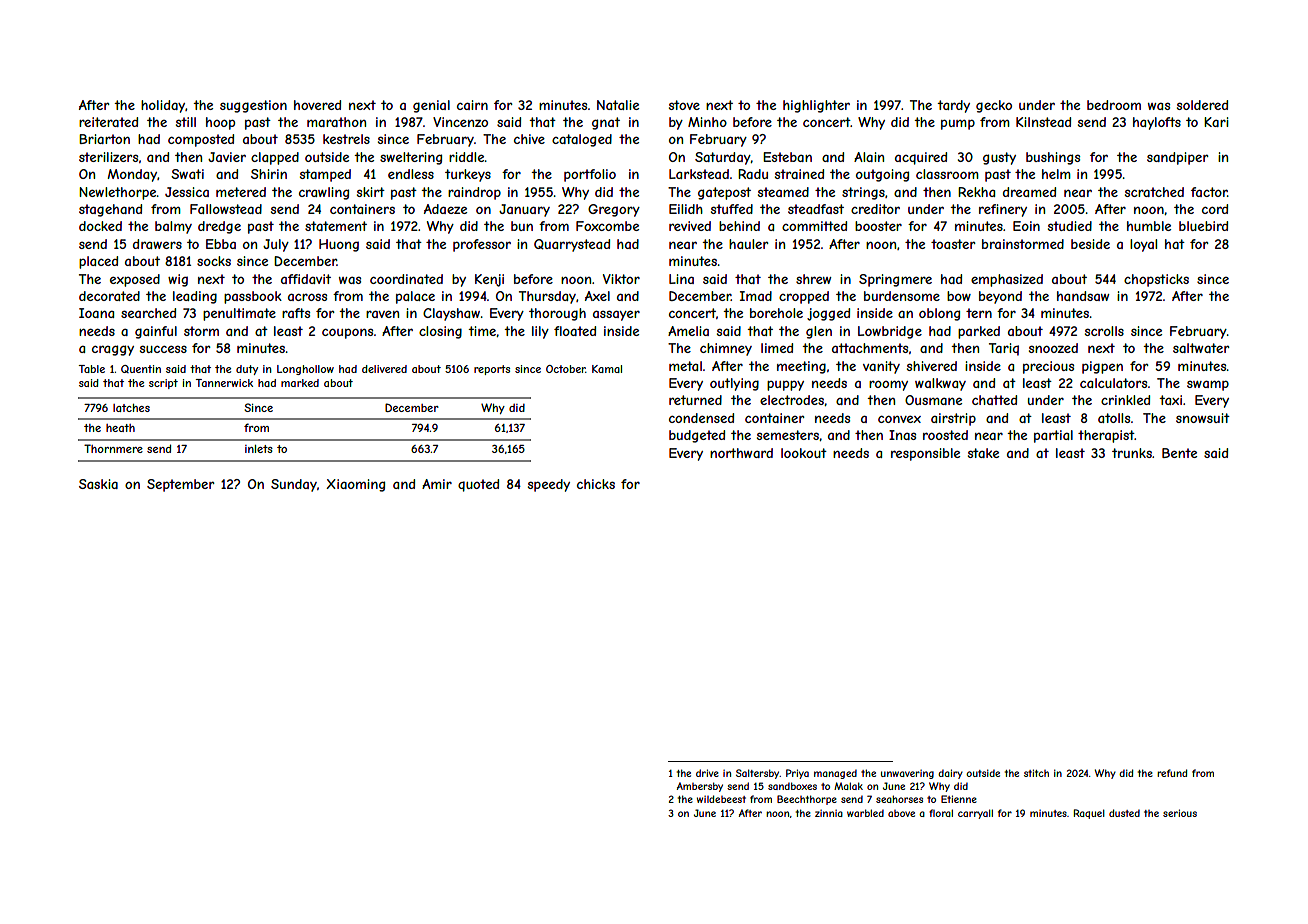 The image size is (1308, 924). What do you see at coordinates (492, 370) in the screenshot?
I see `reports` at bounding box center [492, 370].
